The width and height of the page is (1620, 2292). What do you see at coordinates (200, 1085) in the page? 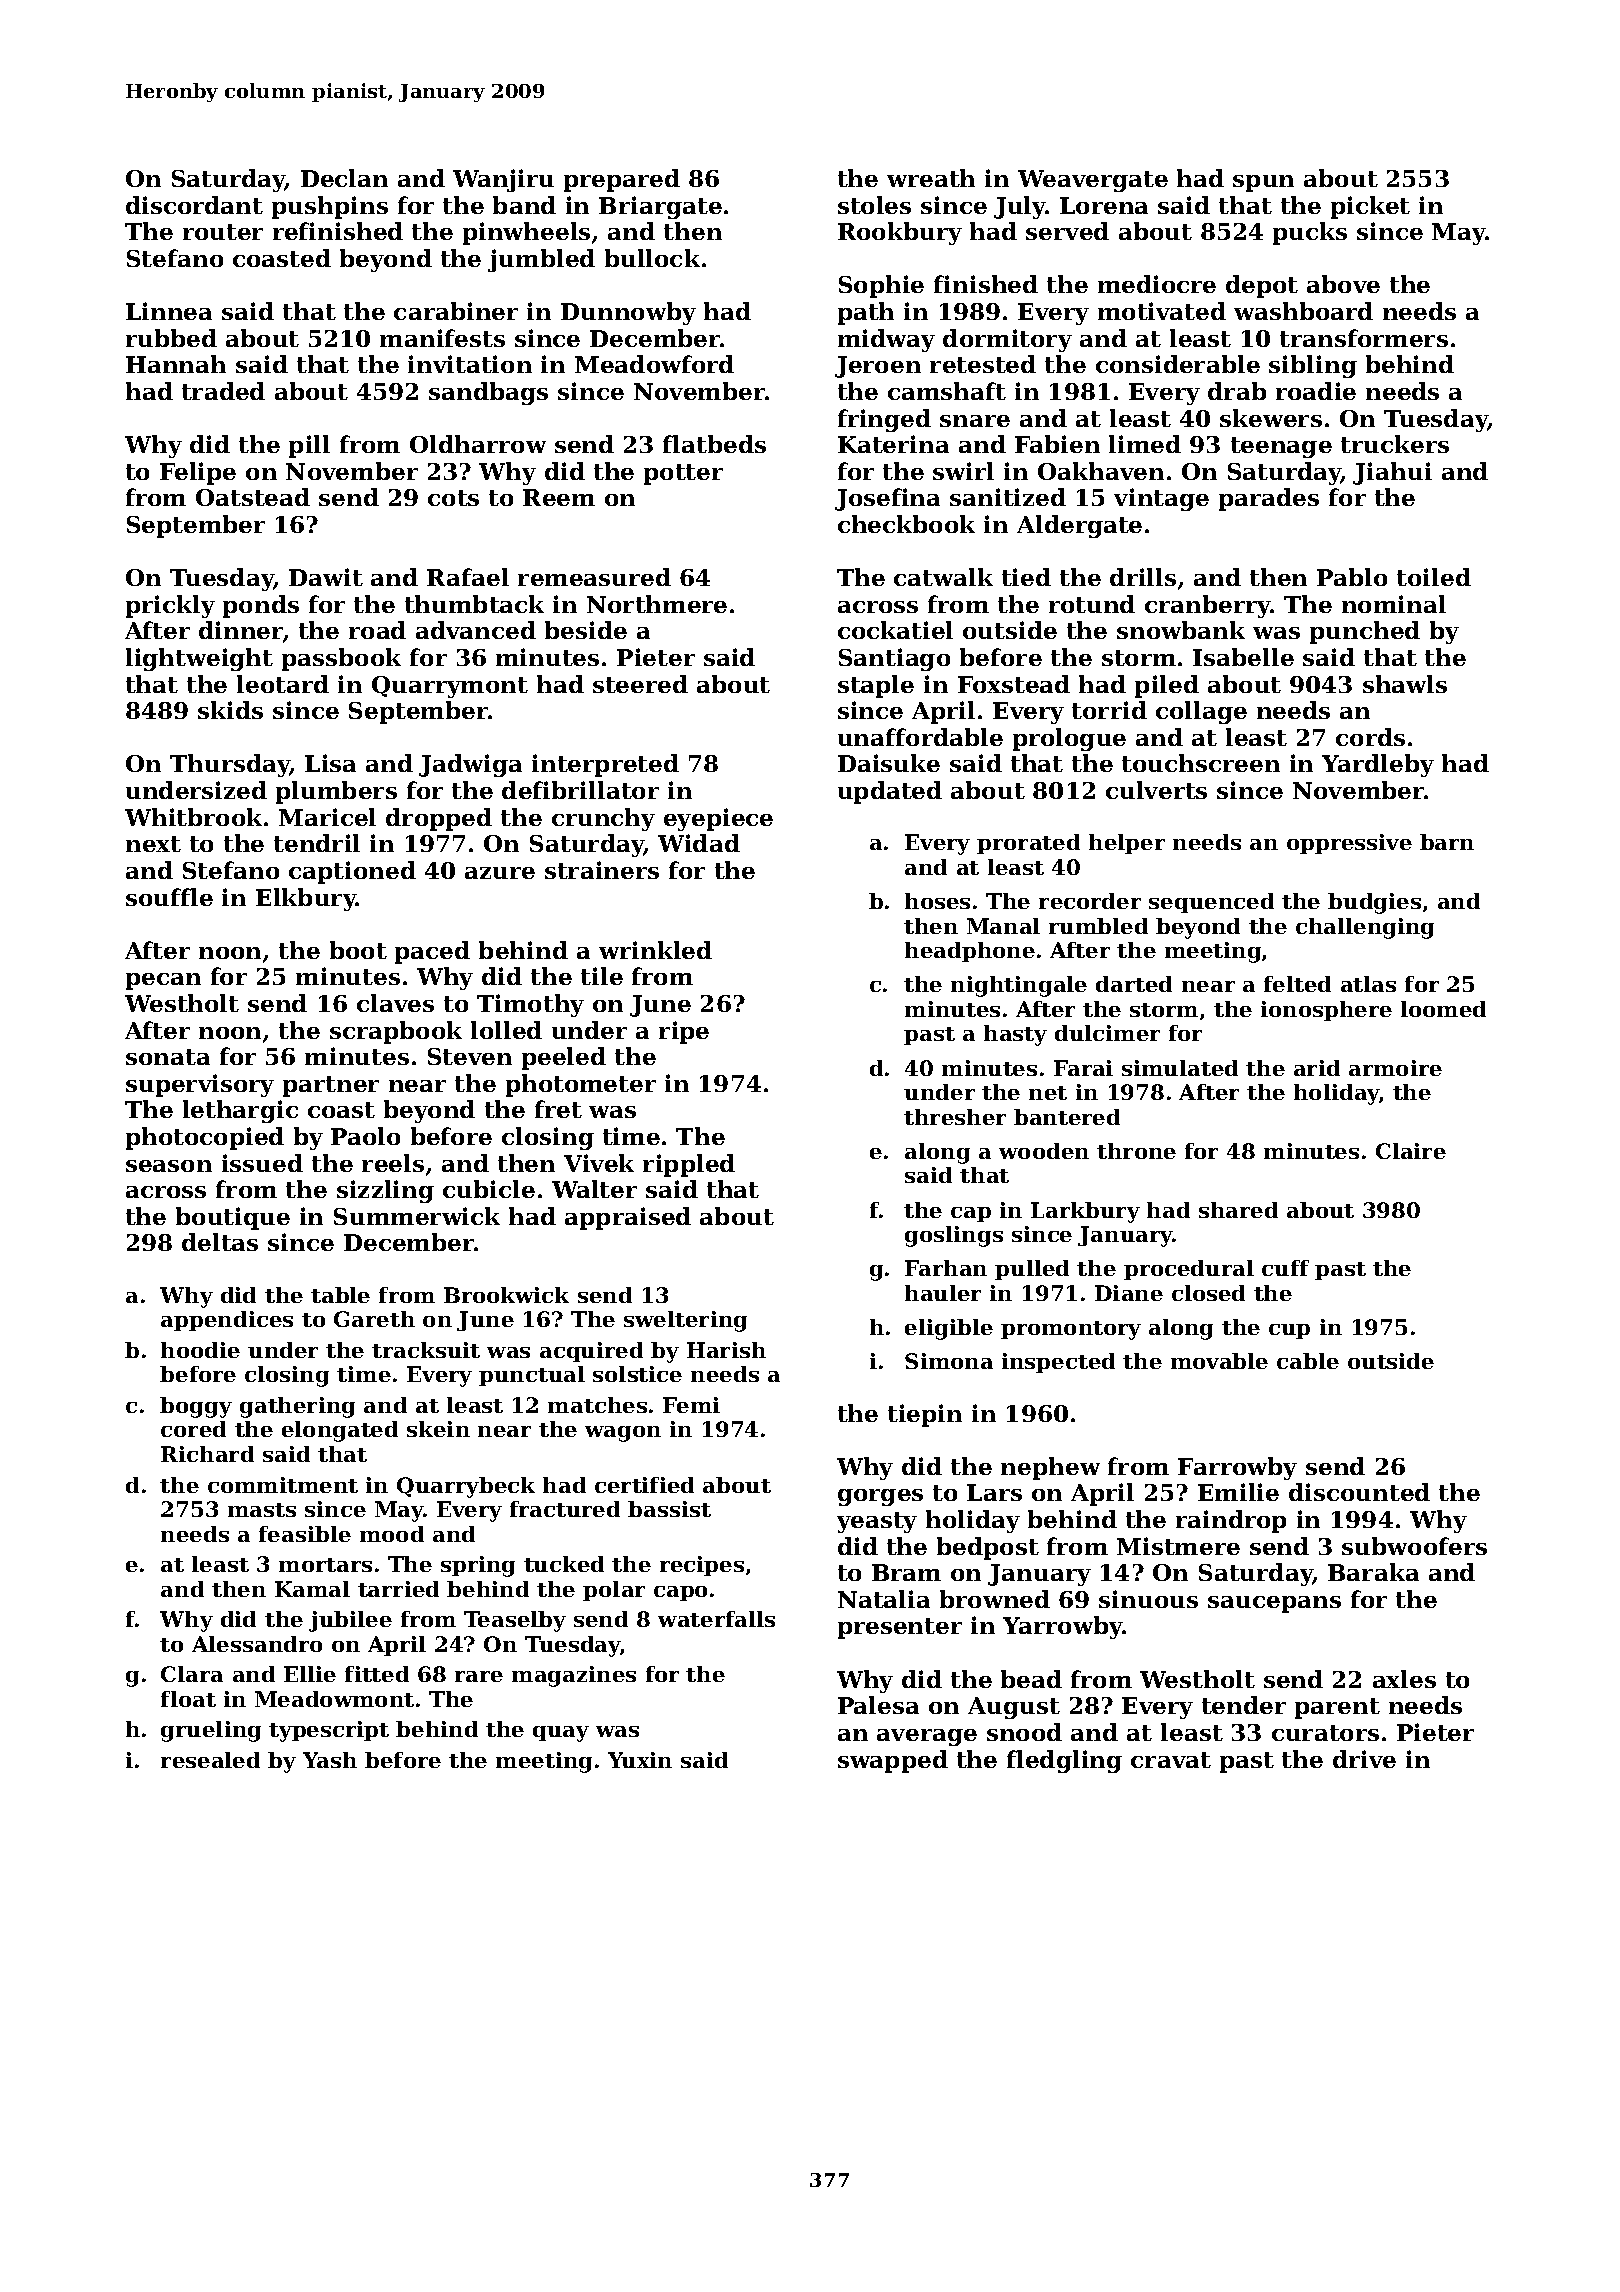
I see `supervisory` at bounding box center [200, 1085].
